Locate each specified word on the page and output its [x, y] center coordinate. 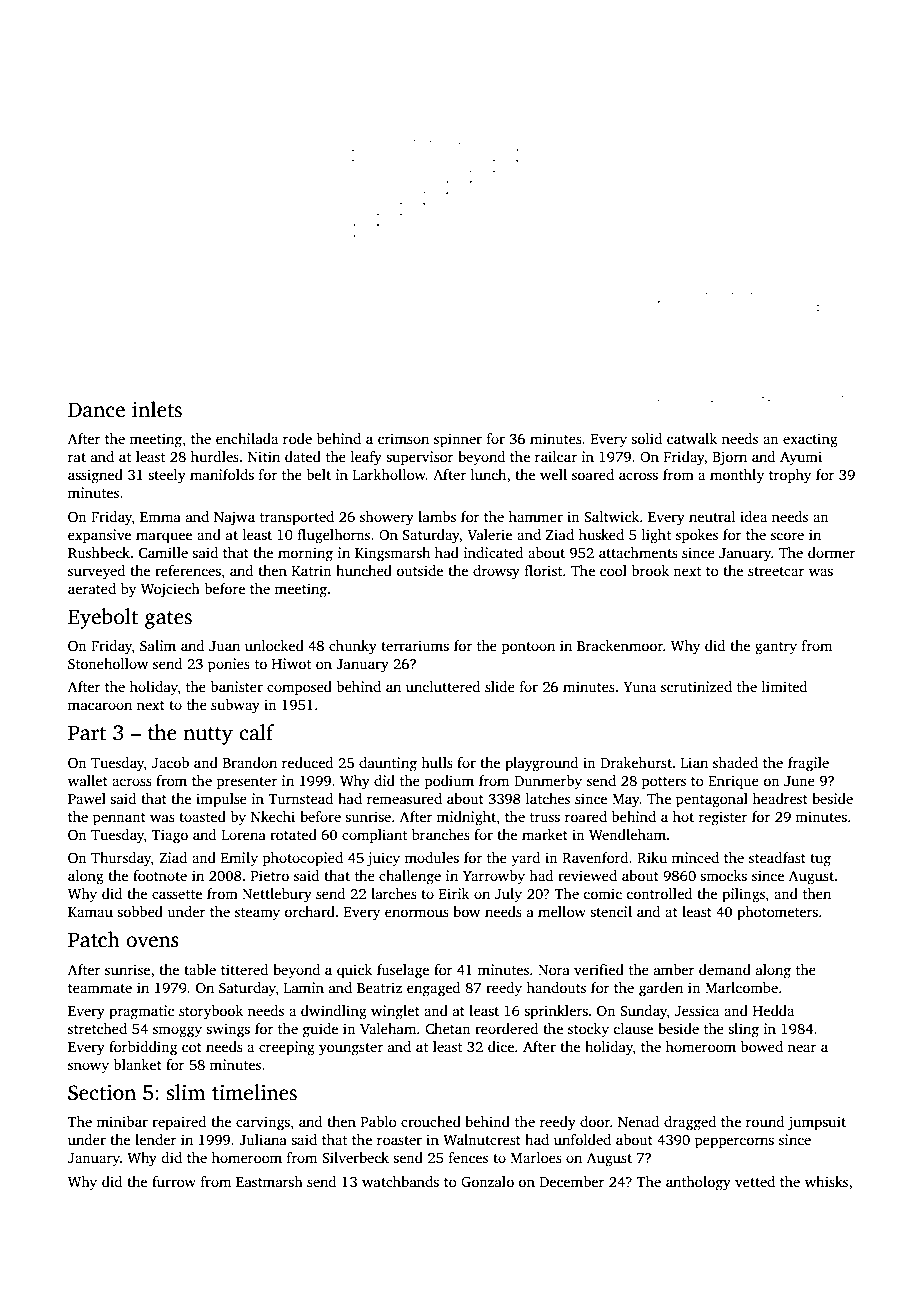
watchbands [400, 1181]
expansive [99, 536]
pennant [119, 819]
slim [186, 1092]
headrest [780, 798]
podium [449, 782]
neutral [712, 516]
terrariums [415, 645]
